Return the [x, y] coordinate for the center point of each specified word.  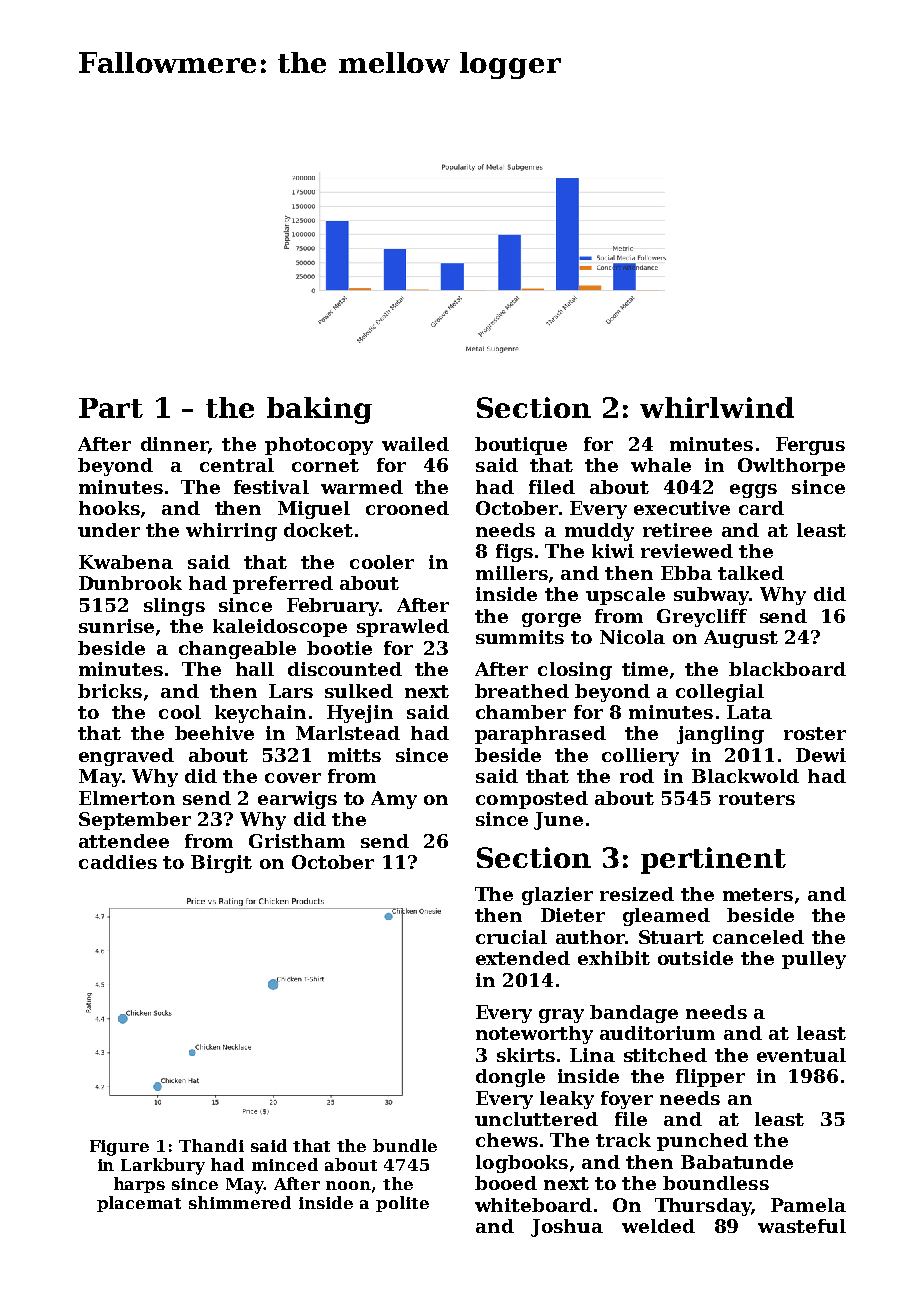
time [645, 669]
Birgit [221, 864]
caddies [118, 862]
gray [561, 1016]
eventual [801, 1055]
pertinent [713, 860]
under [109, 530]
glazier [557, 896]
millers [512, 573]
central [237, 465]
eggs [753, 491]
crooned [407, 508]
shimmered [240, 1202]
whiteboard [533, 1205]
